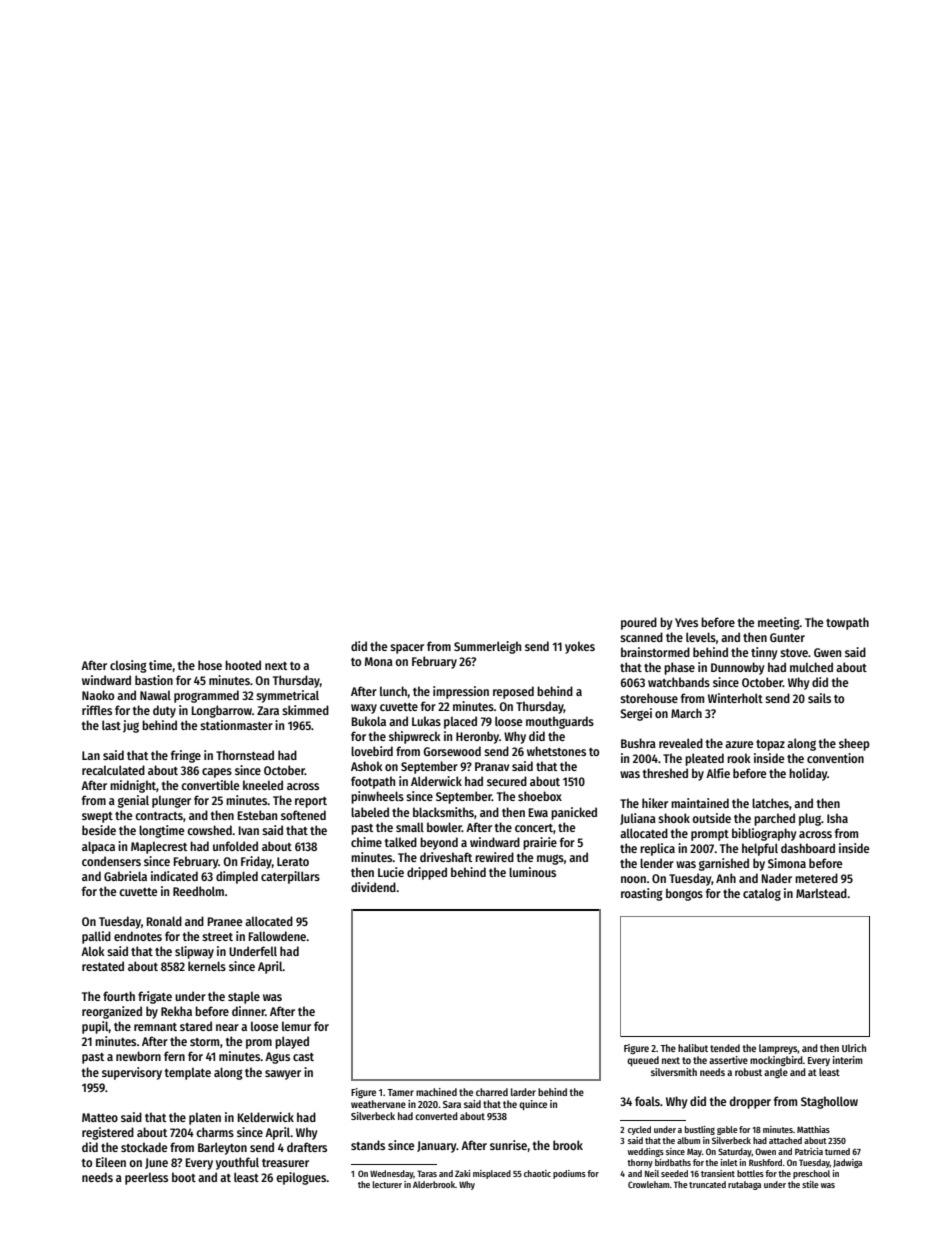 The image size is (952, 1233). What do you see at coordinates (686, 622) in the screenshot?
I see `Yves` at bounding box center [686, 622].
